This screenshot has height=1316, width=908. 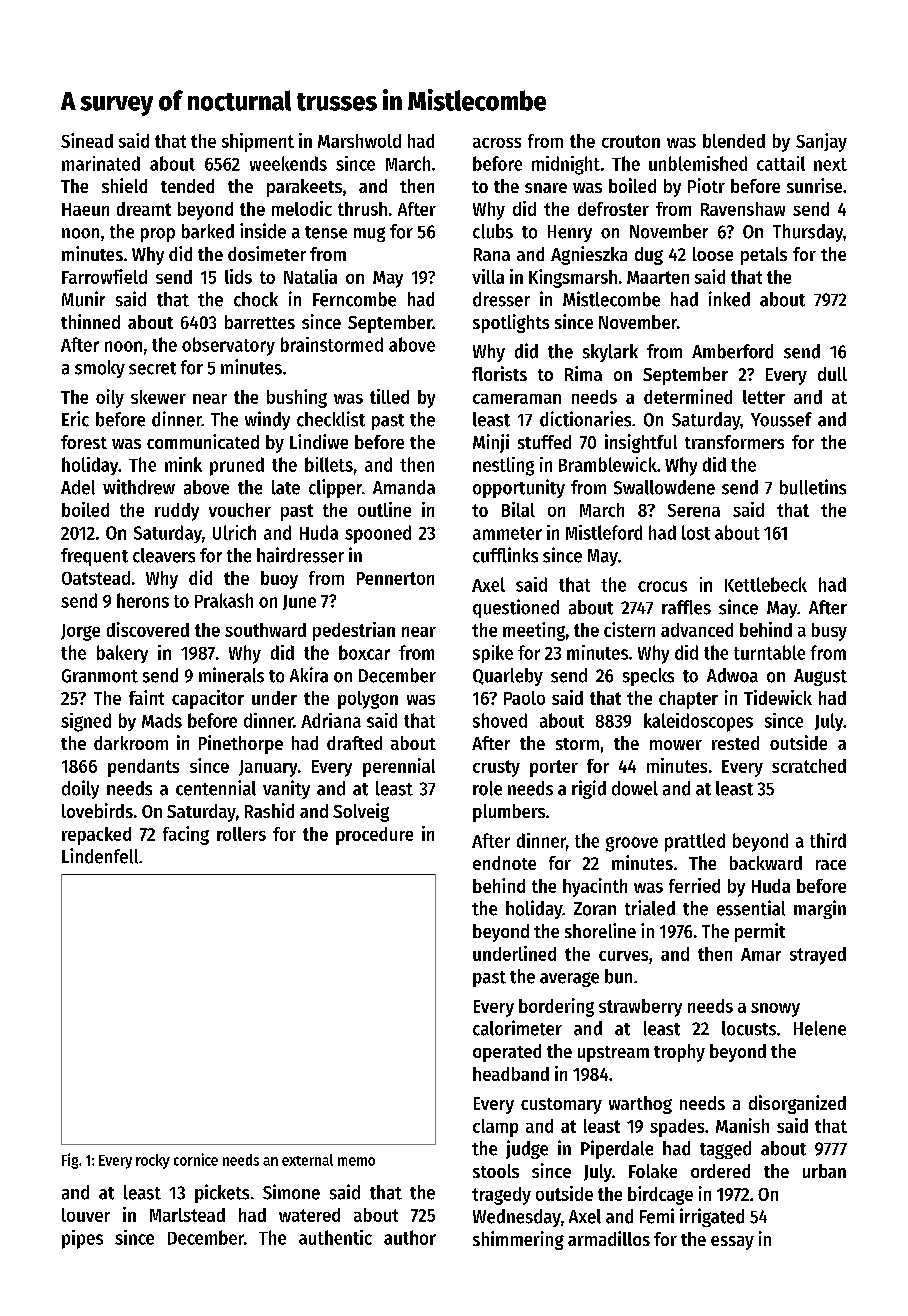 What do you see at coordinates (695, 842) in the screenshot?
I see `prattled` at bounding box center [695, 842].
